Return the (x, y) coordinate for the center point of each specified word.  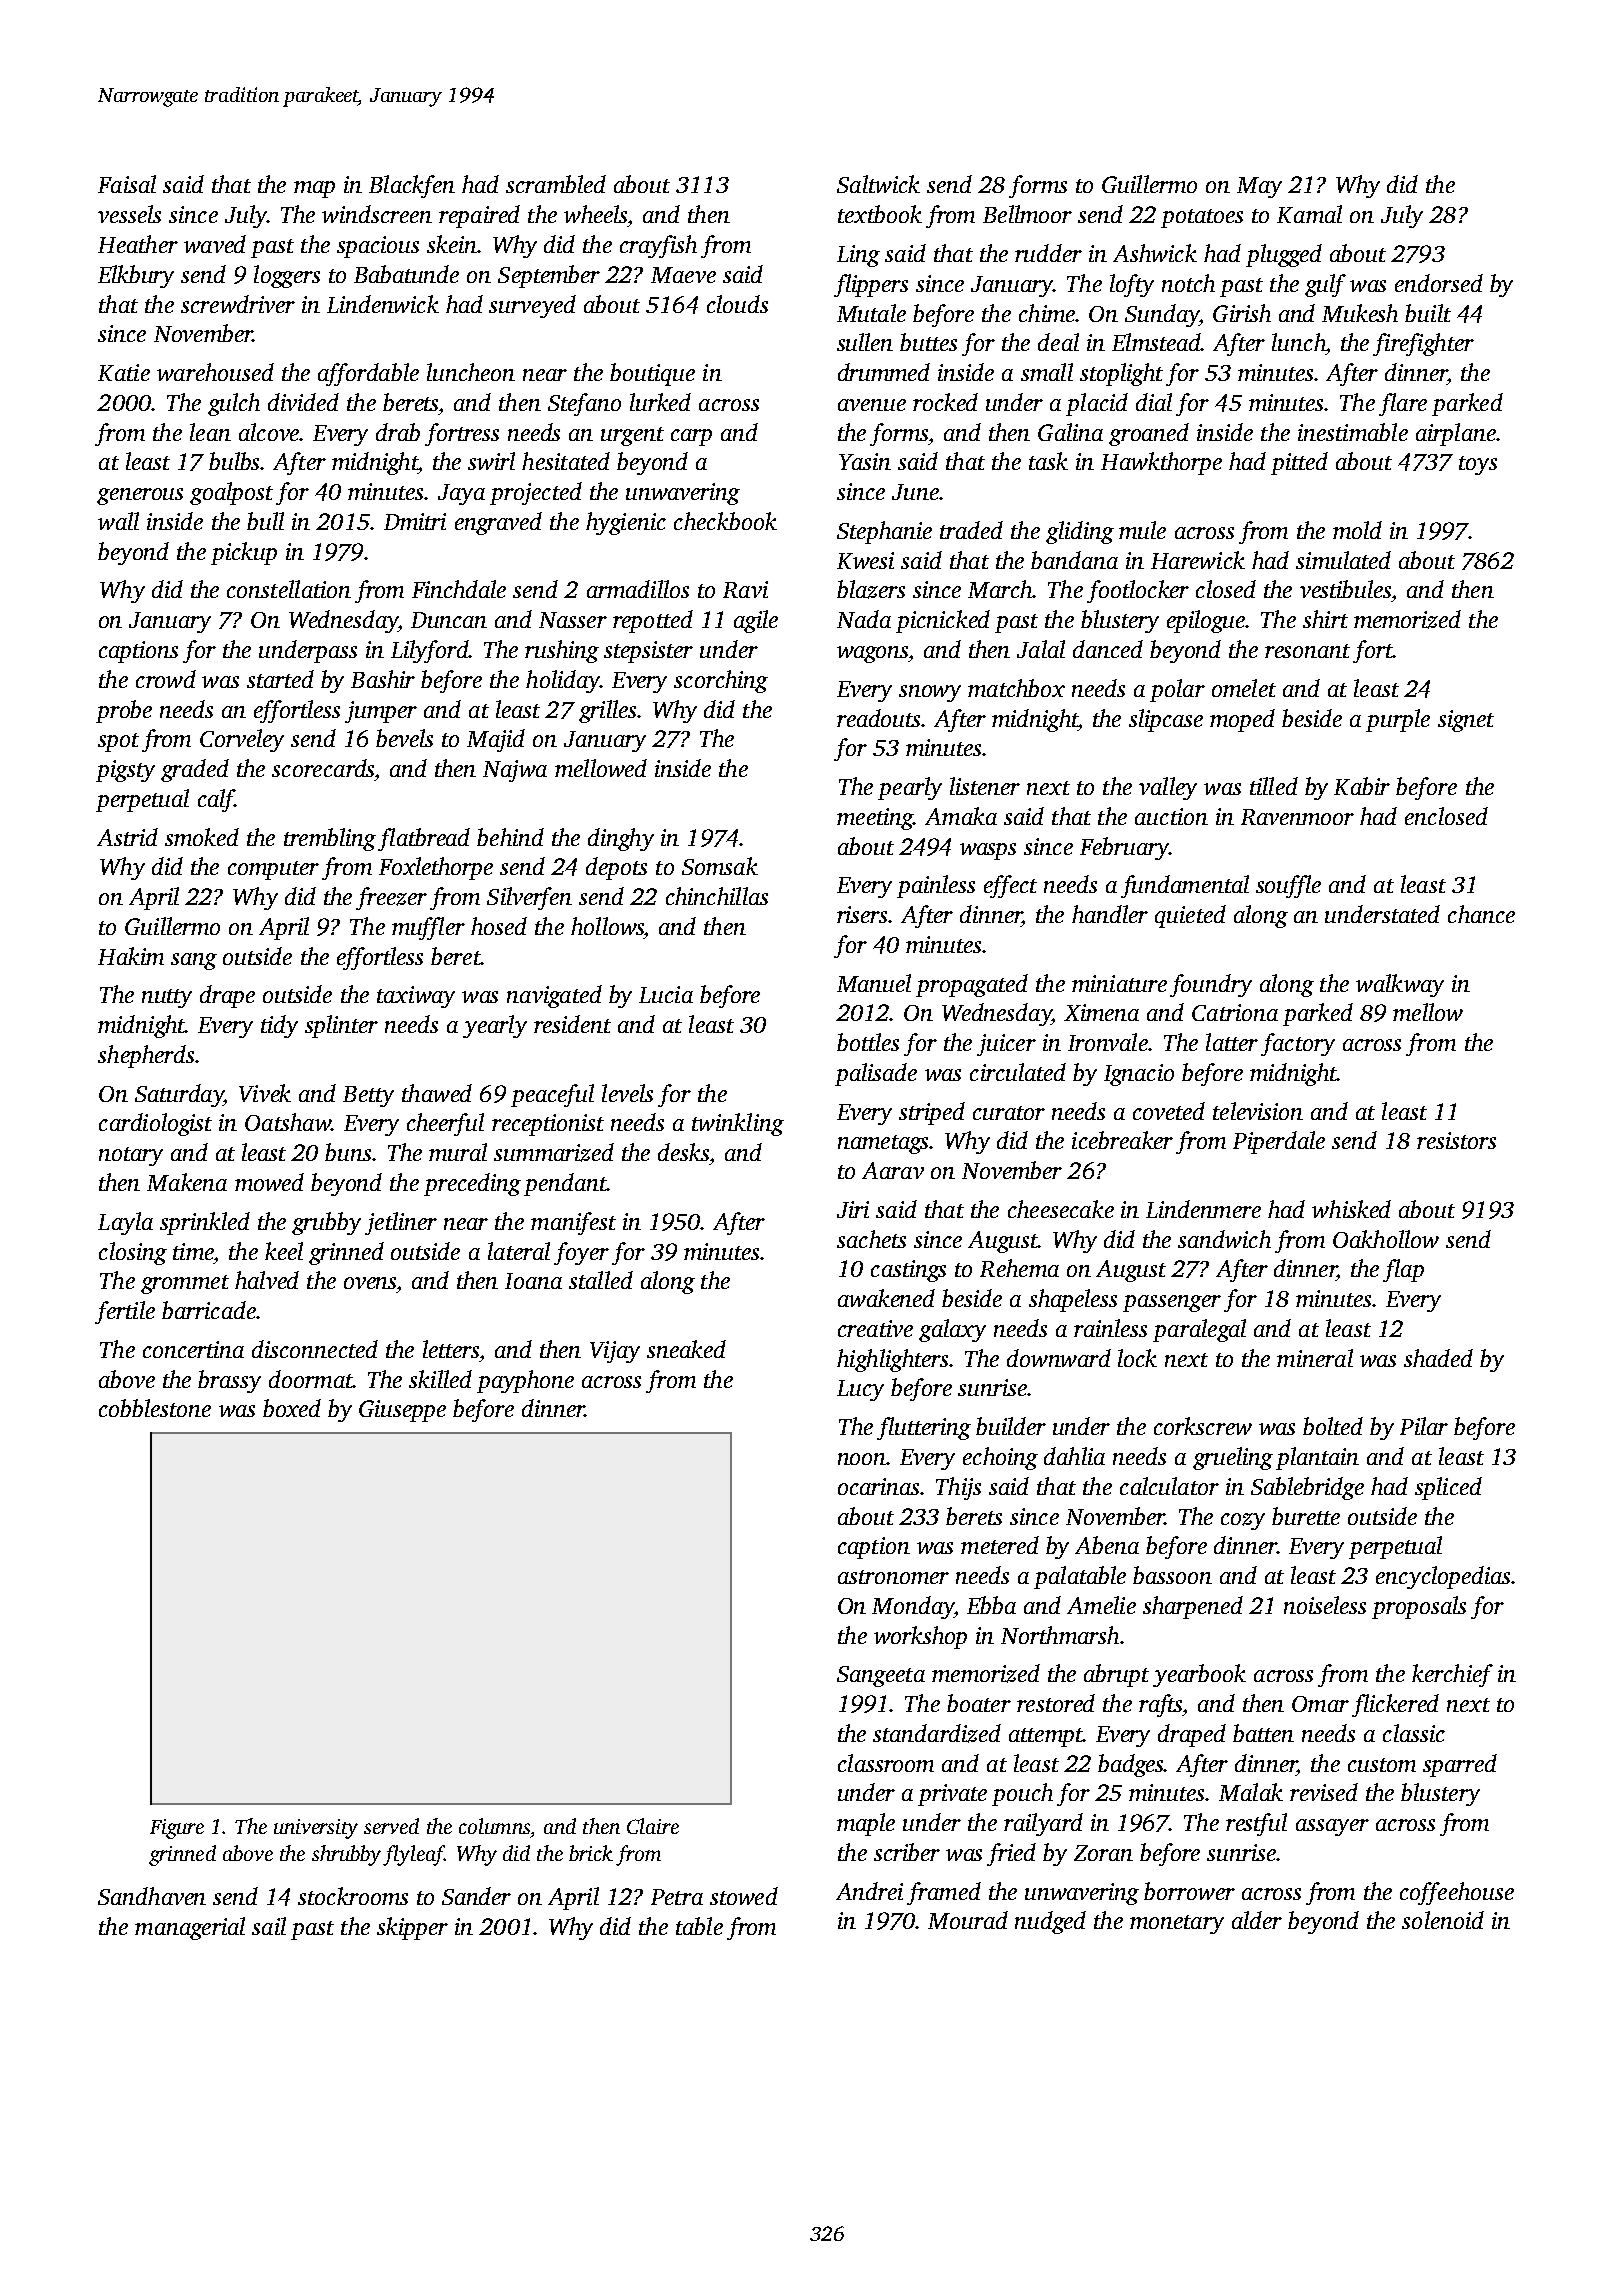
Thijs (958, 1488)
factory (1298, 1044)
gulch (234, 404)
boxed (292, 1408)
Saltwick (878, 184)
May (1259, 187)
